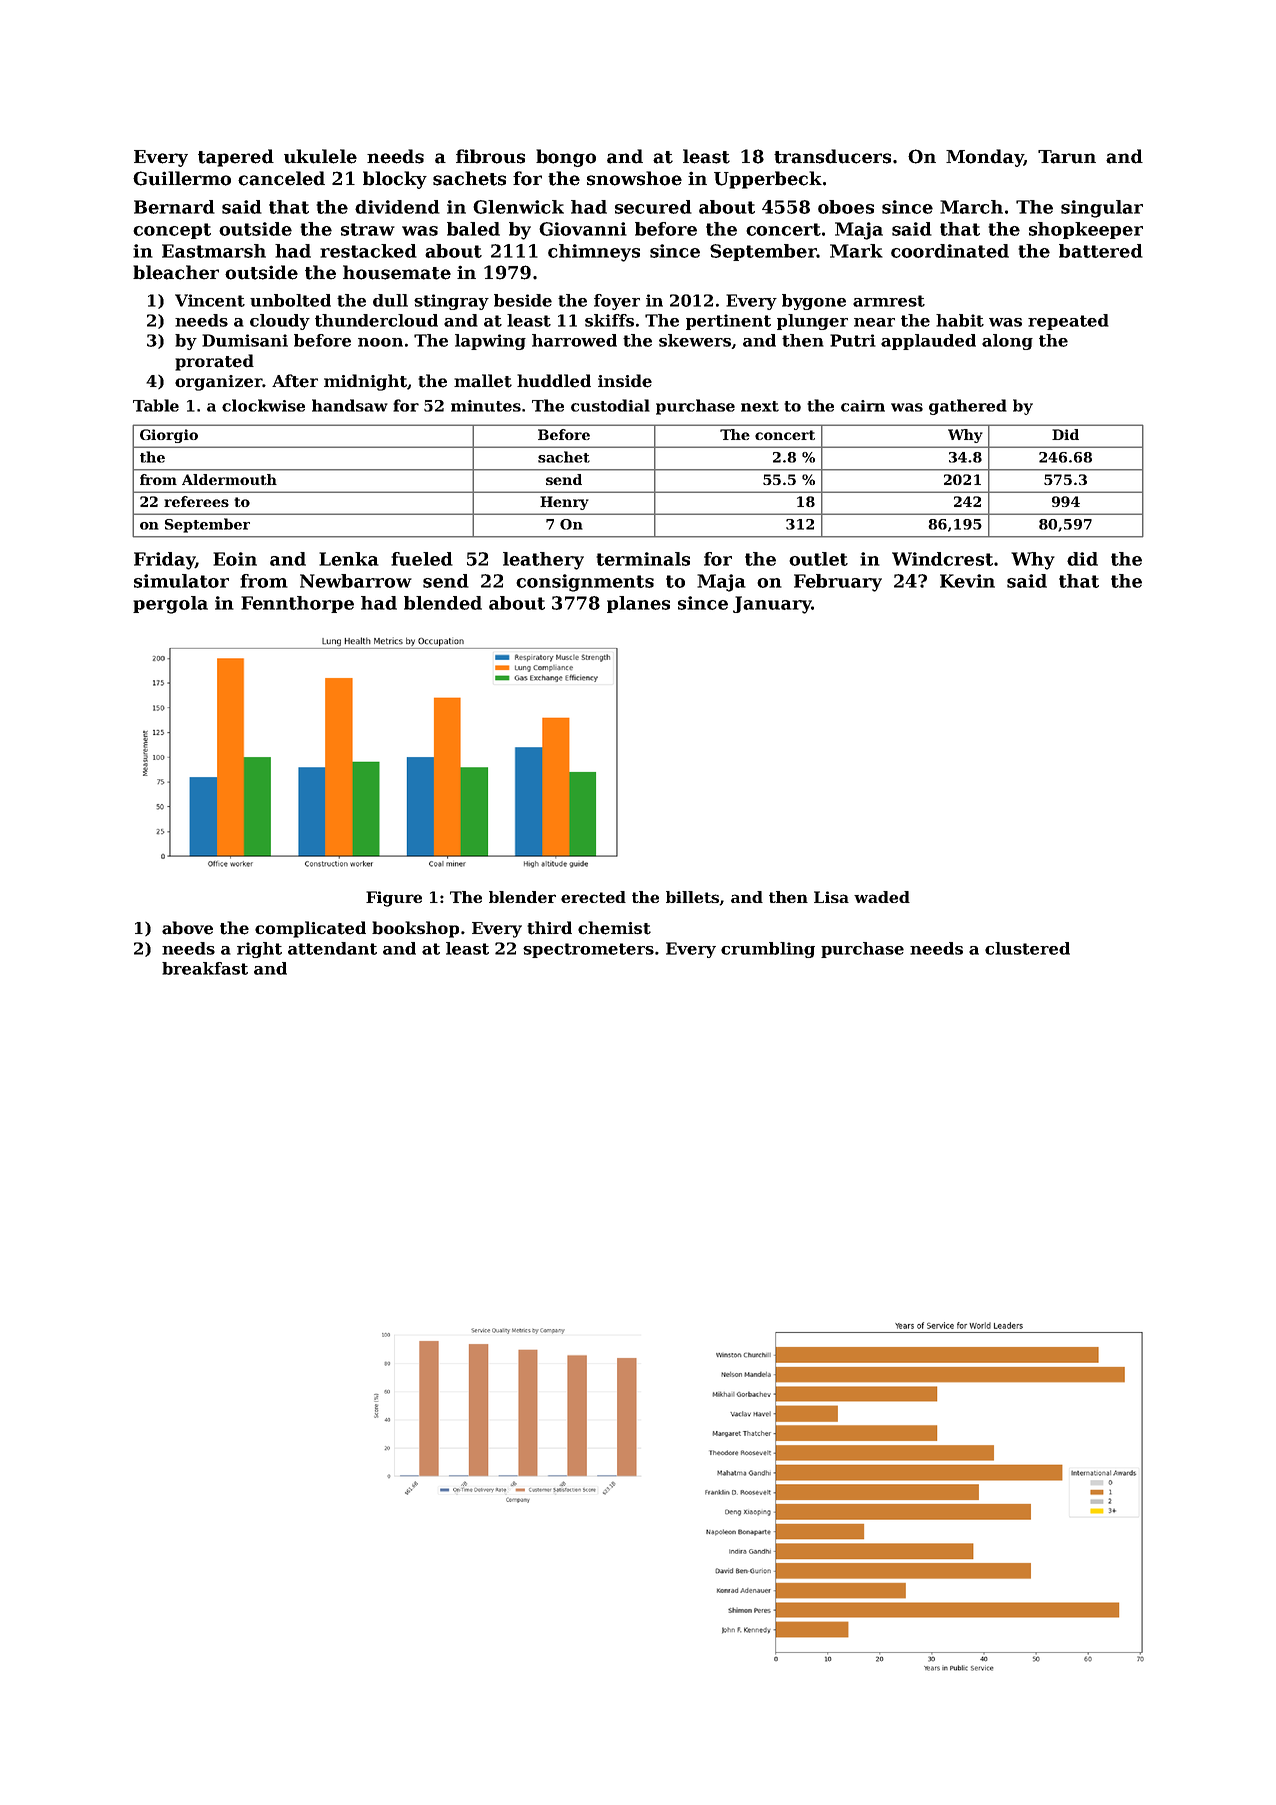 The image size is (1276, 1805). I want to click on planes, so click(638, 604).
